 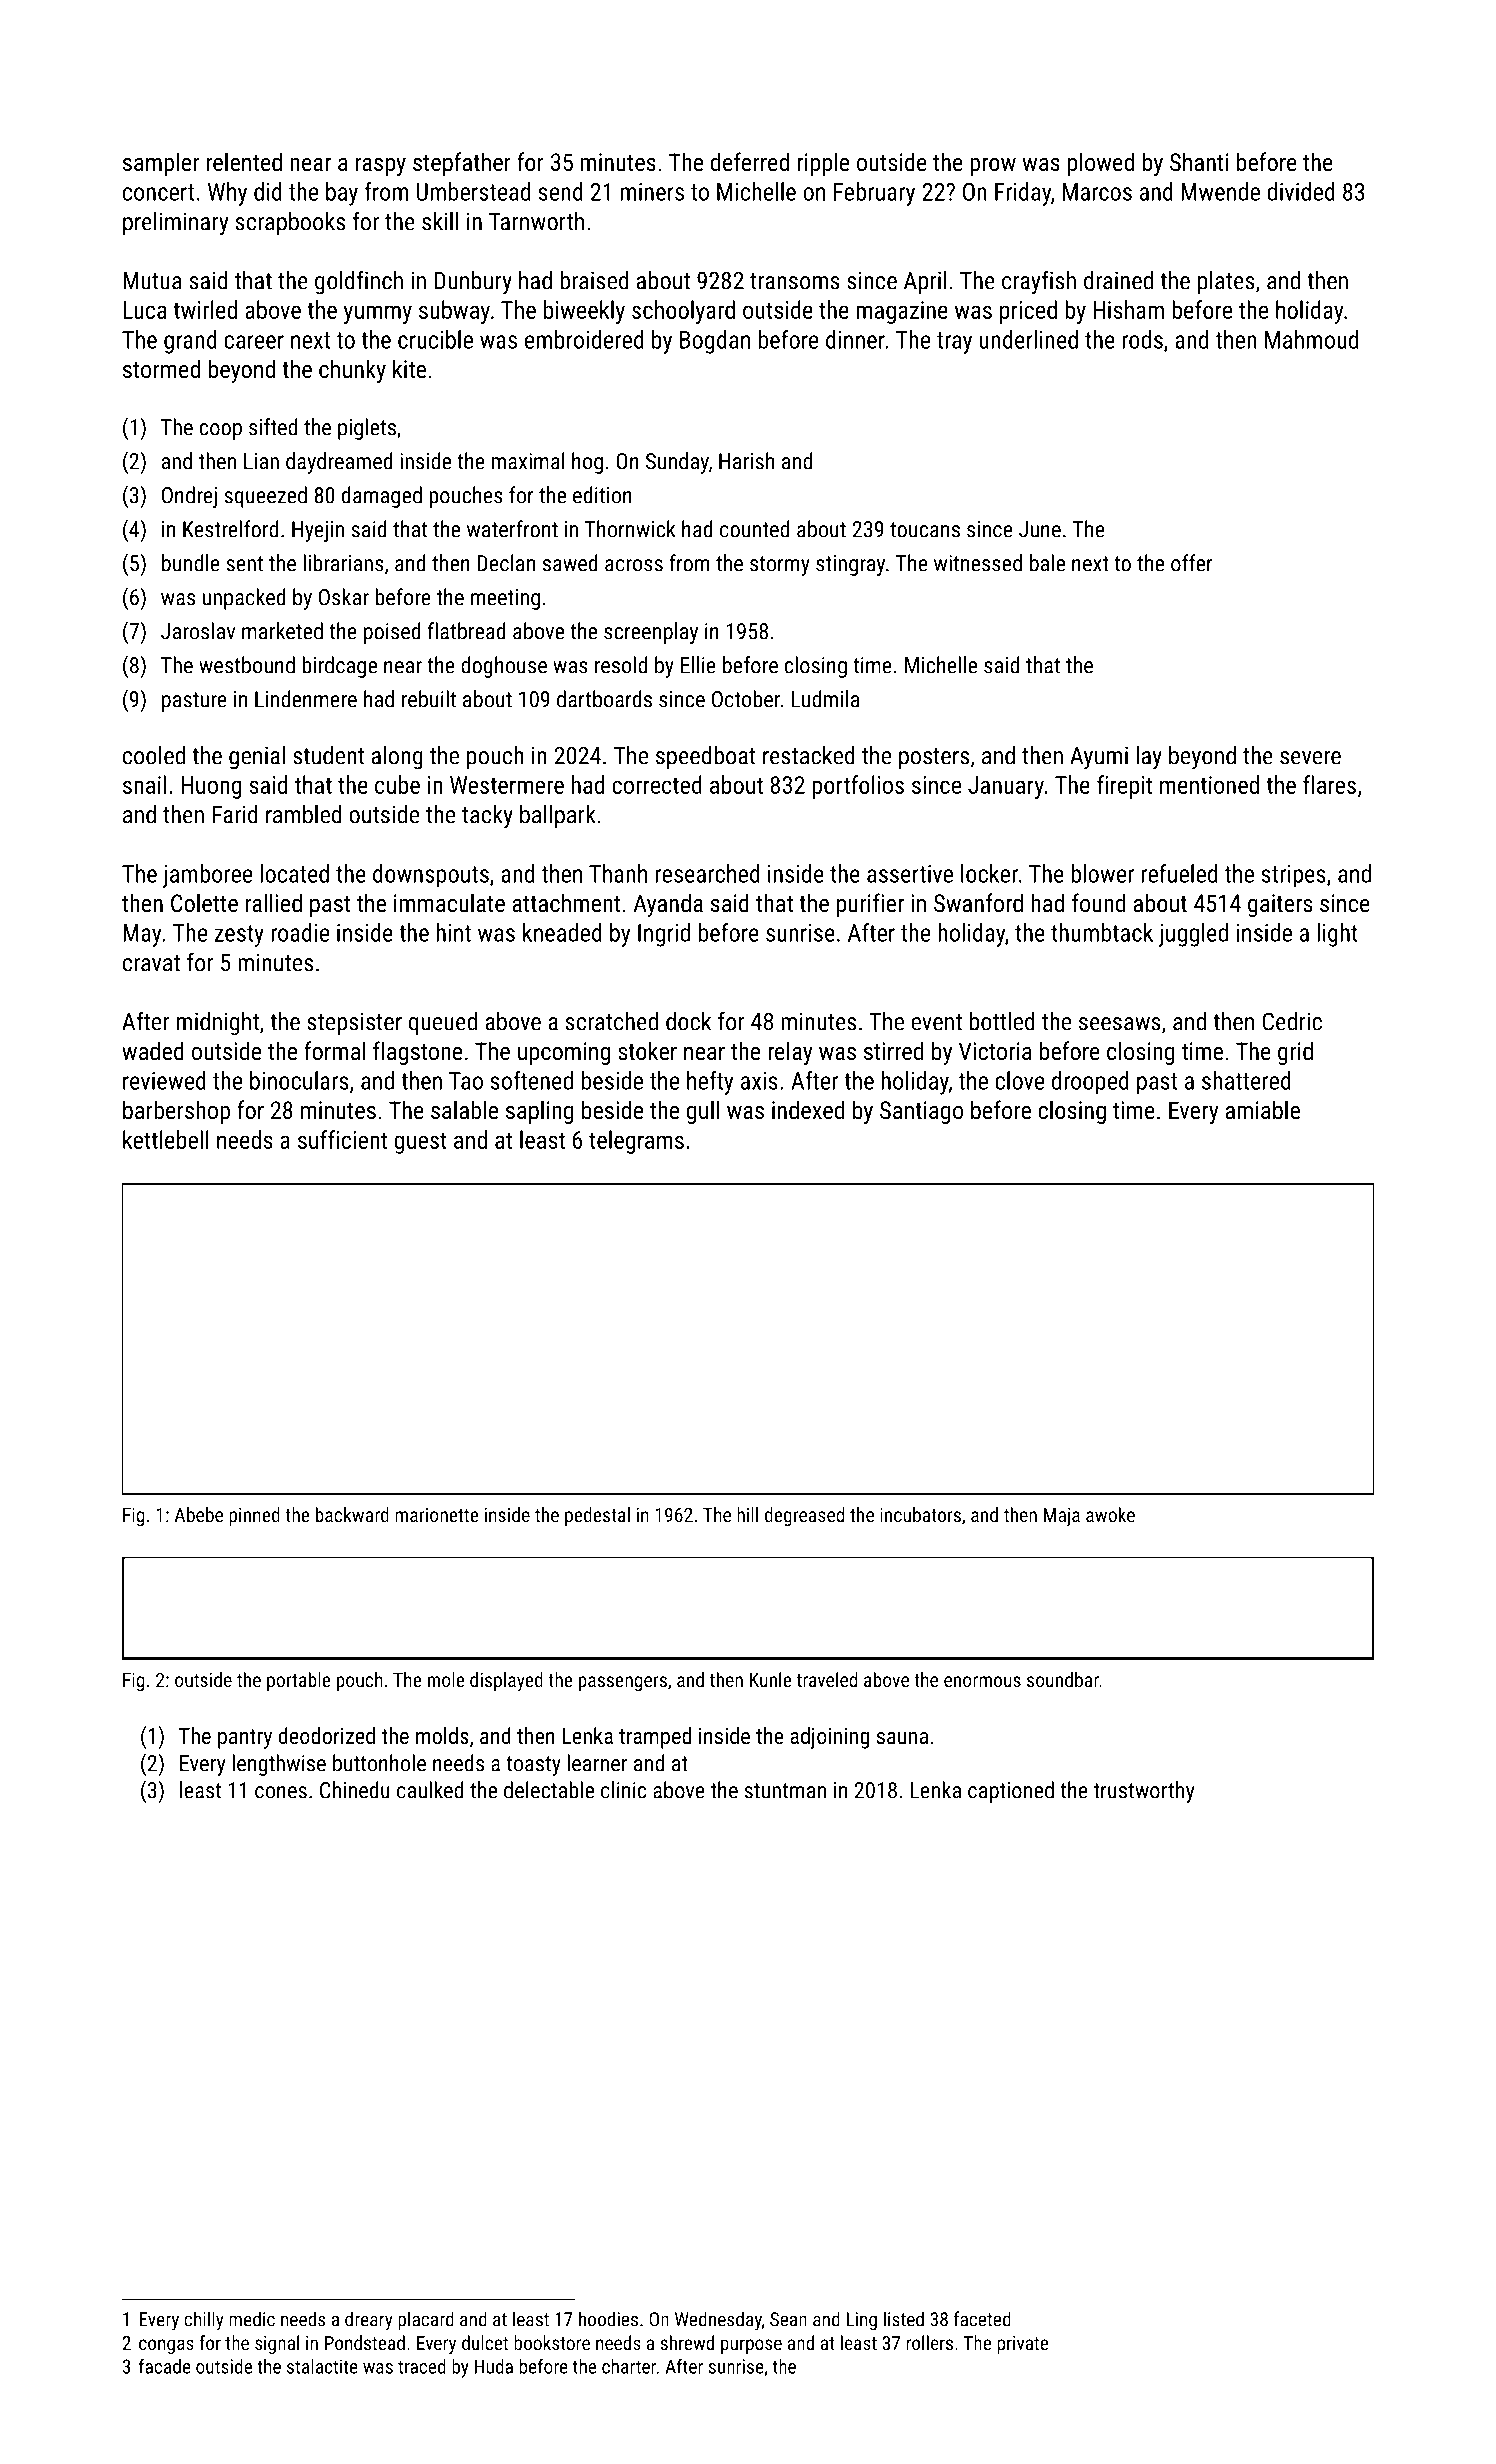 What do you see at coordinates (597, 1516) in the screenshot?
I see `pedestal` at bounding box center [597, 1516].
